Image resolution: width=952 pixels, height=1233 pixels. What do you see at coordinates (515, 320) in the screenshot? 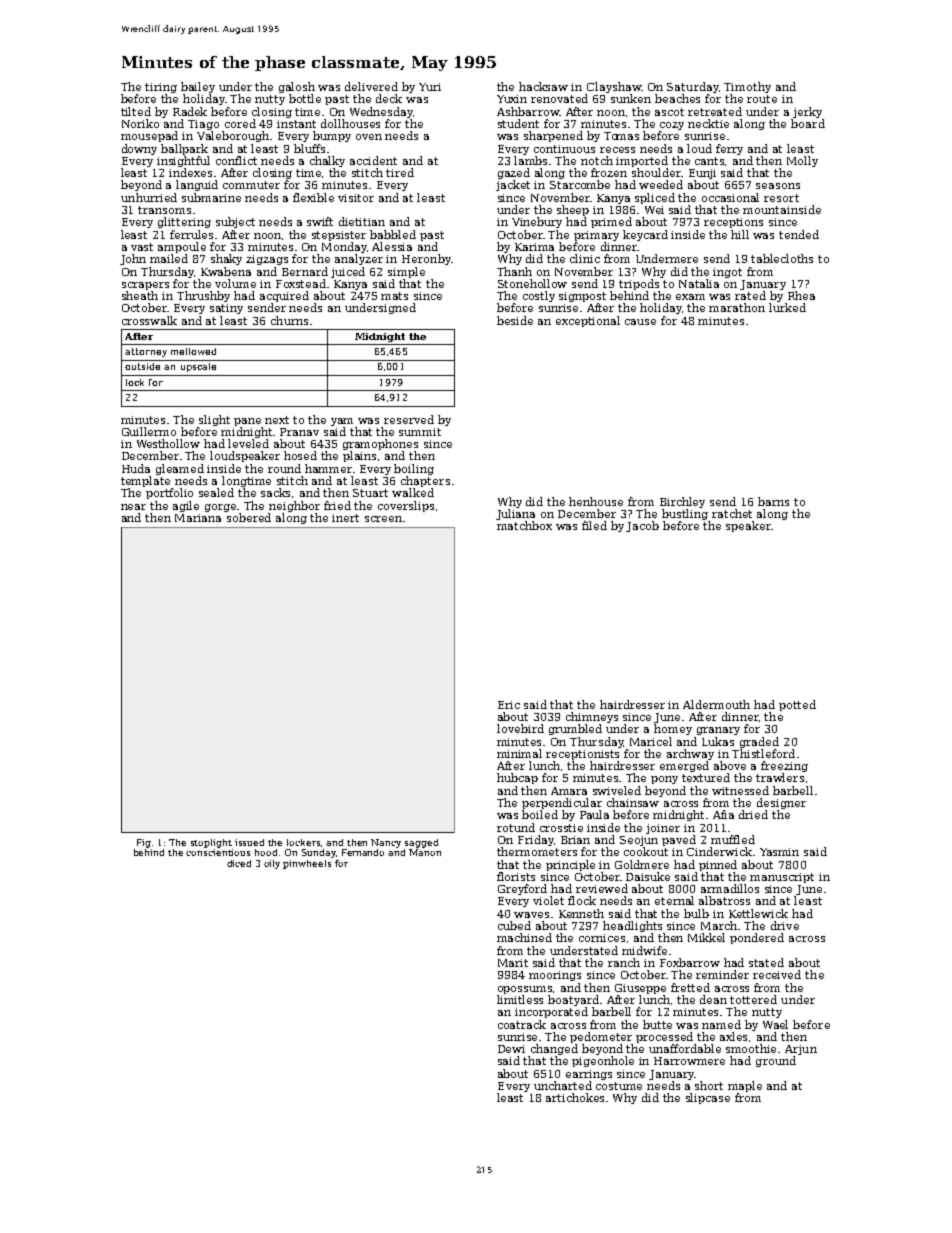
I see `beside` at bounding box center [515, 320].
